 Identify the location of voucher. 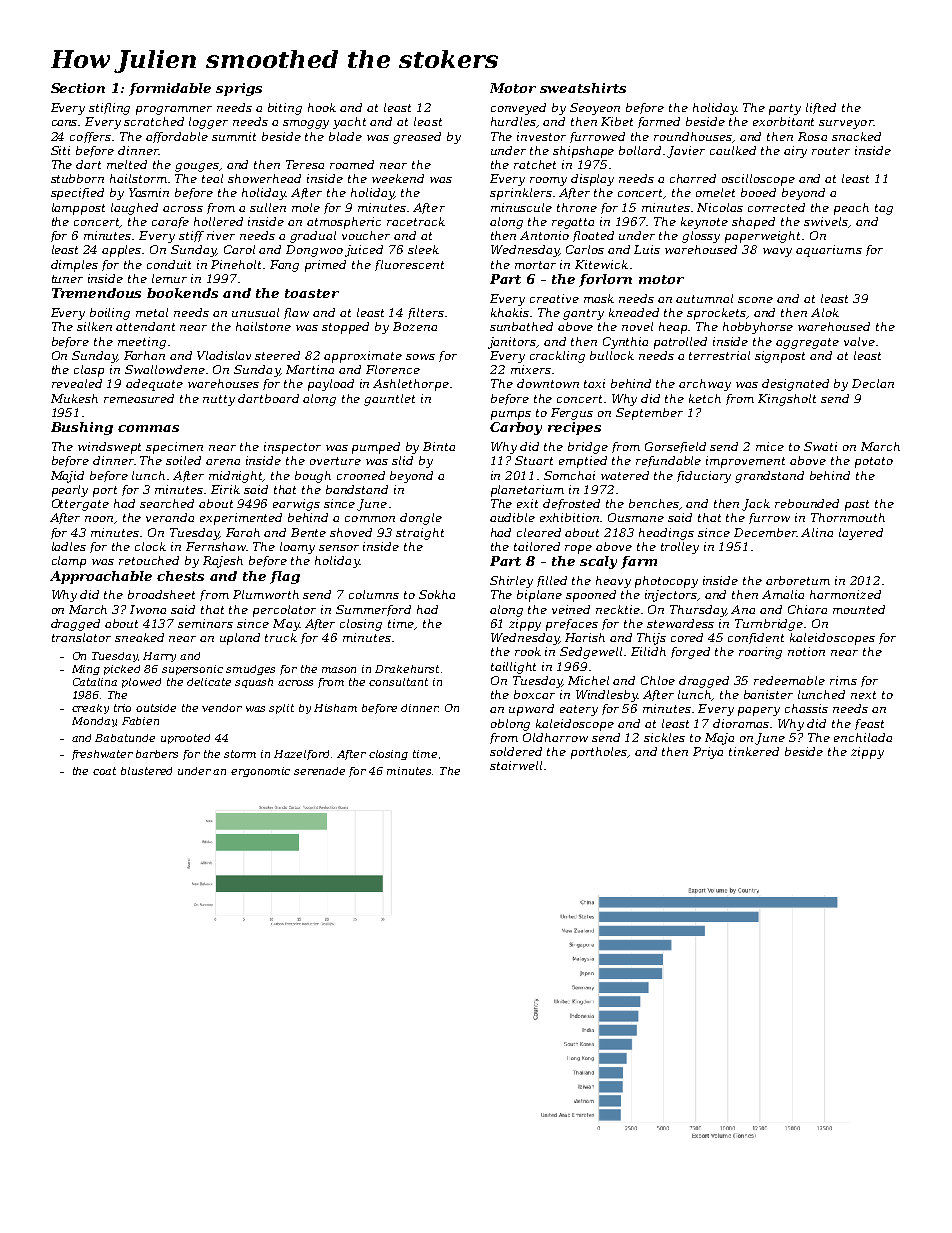
(366, 235).
